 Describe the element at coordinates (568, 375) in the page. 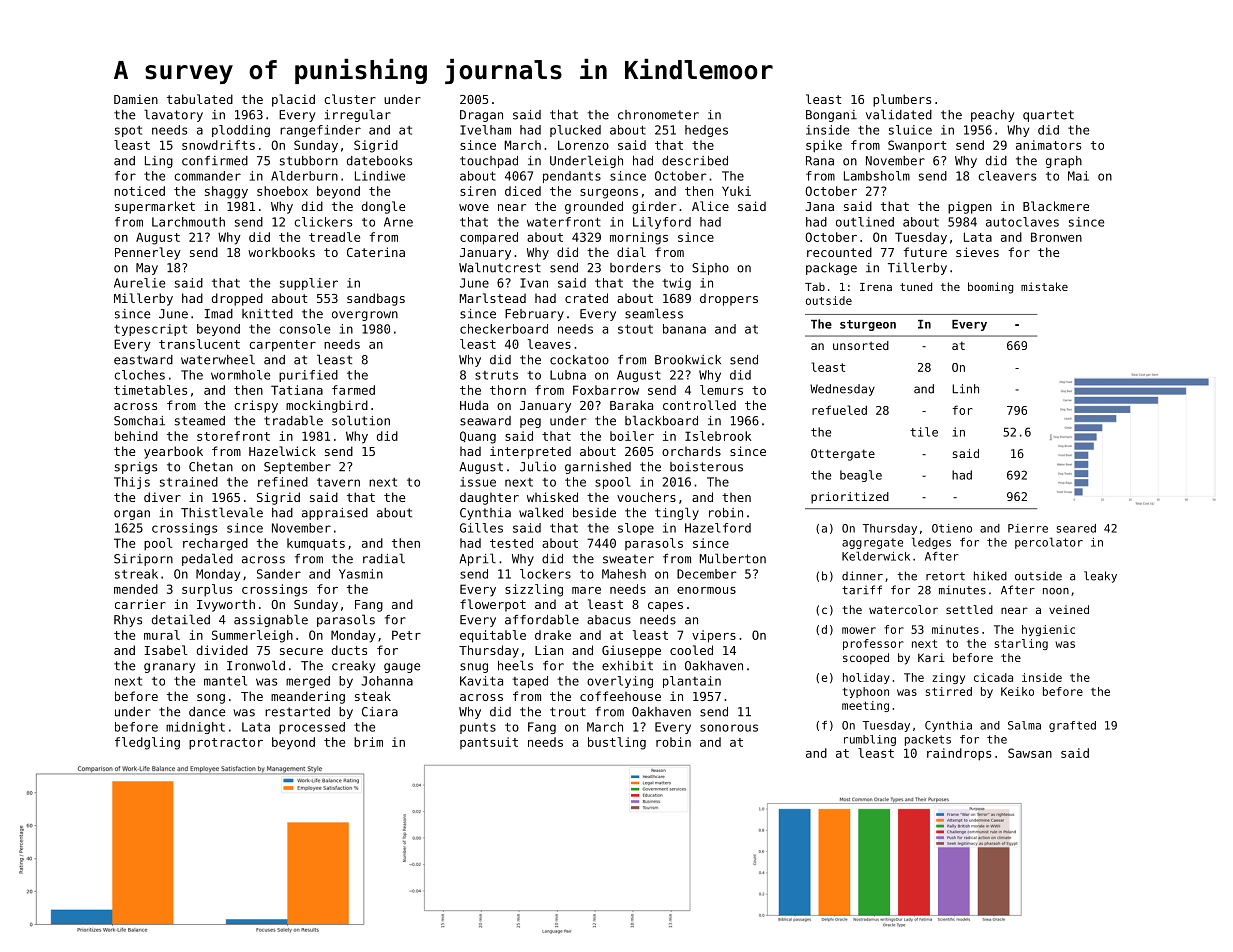

I see `Lubna` at that location.
